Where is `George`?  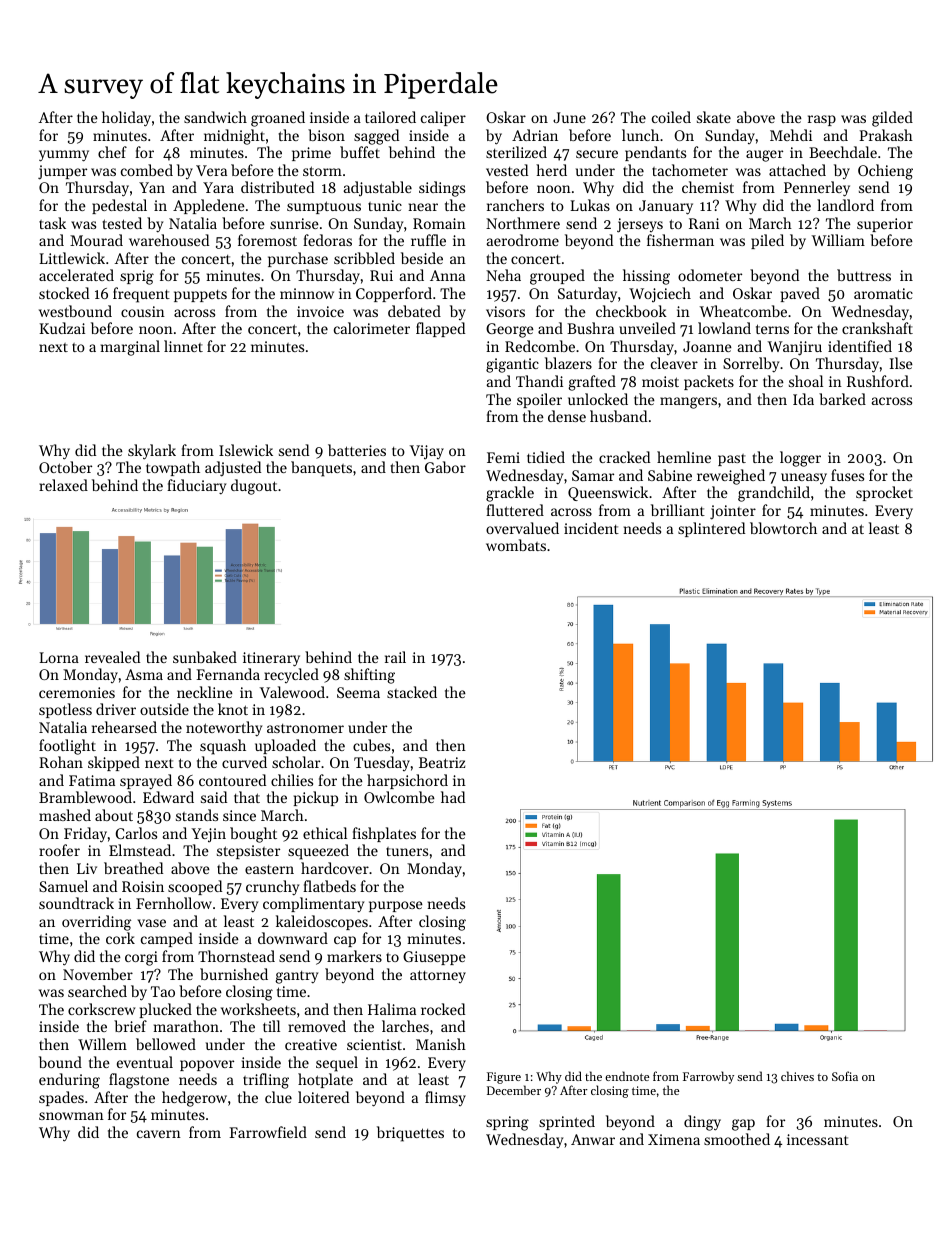 George is located at coordinates (510, 330).
